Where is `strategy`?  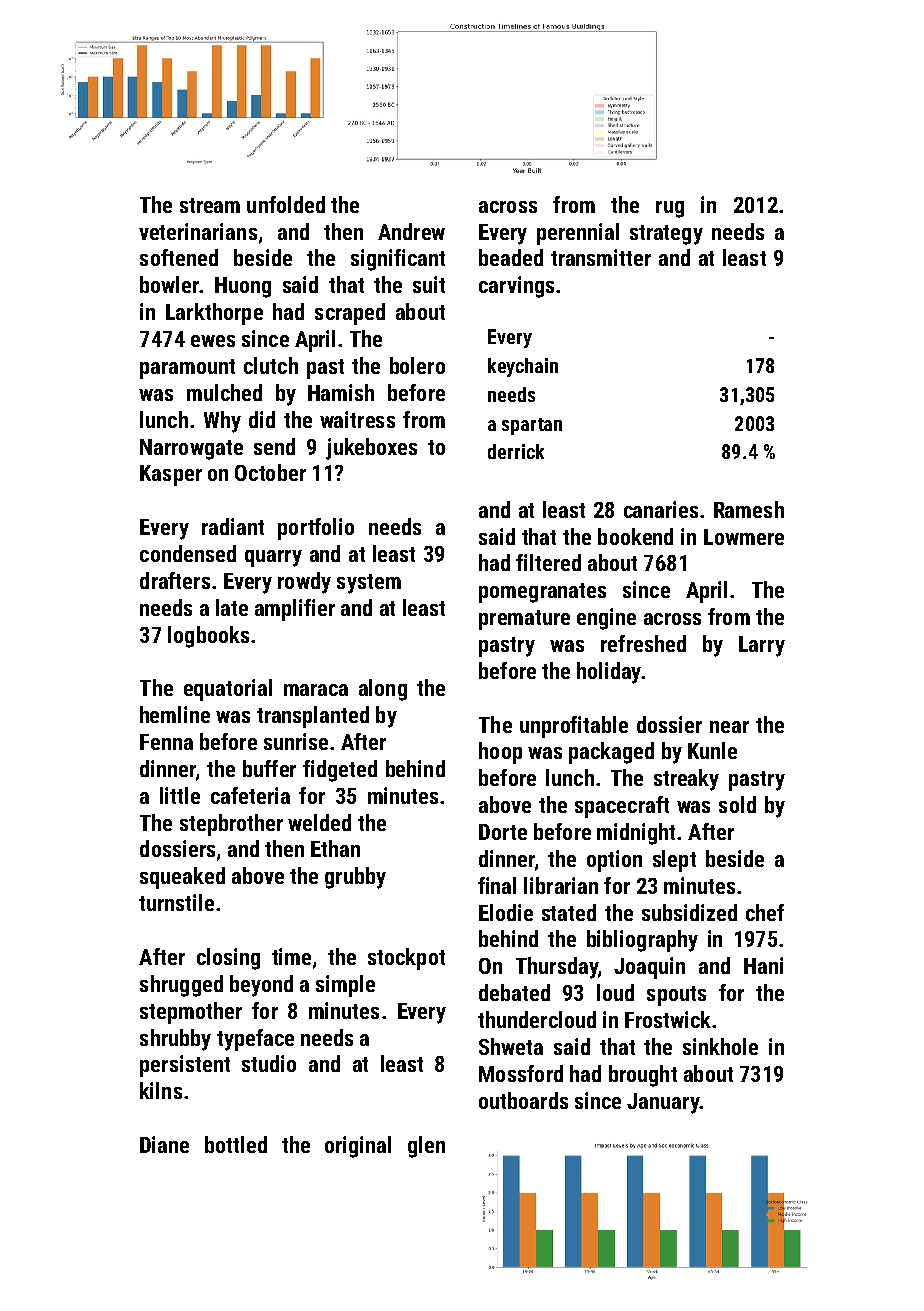
strategy is located at coordinates (666, 235).
